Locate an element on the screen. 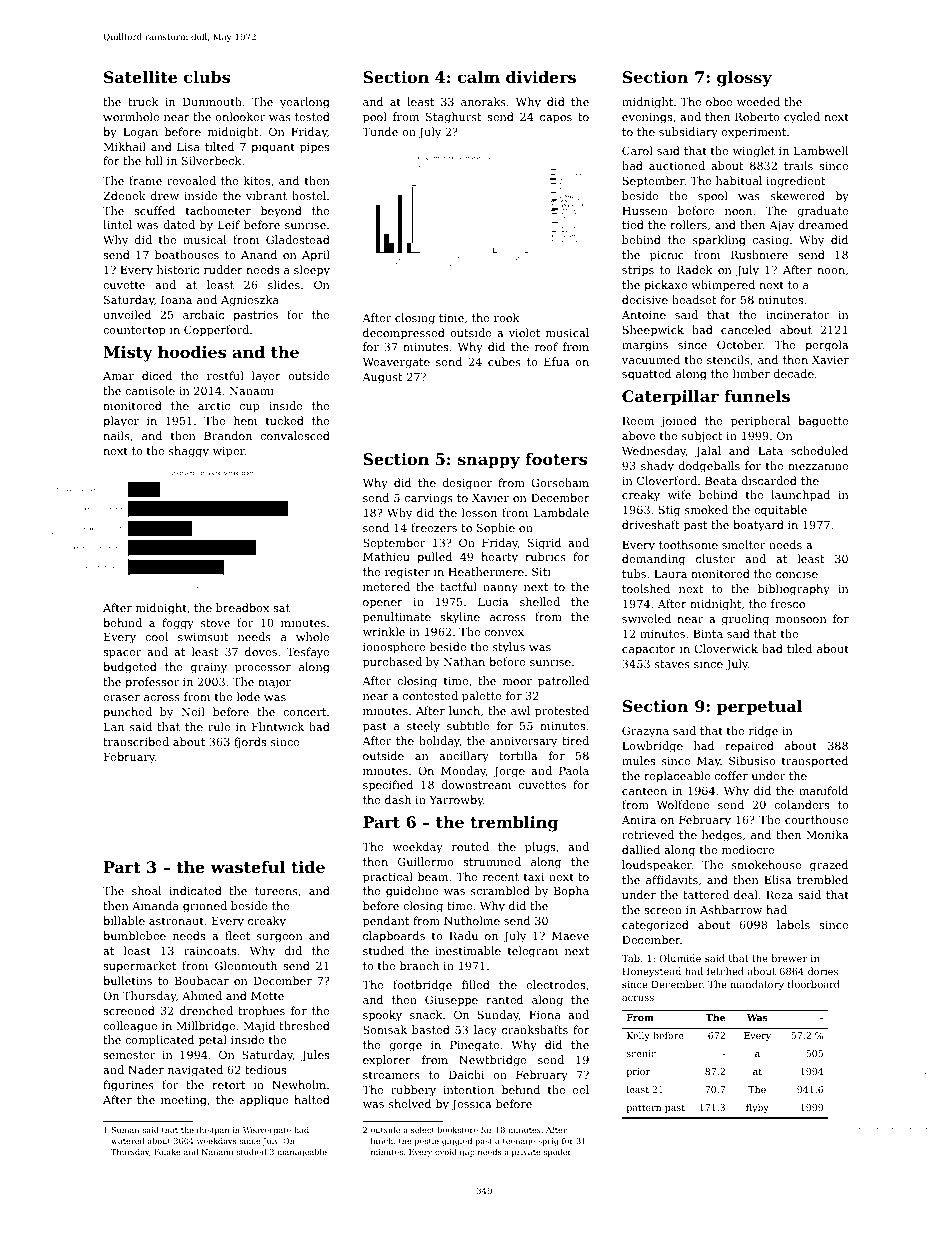  hem is located at coordinates (245, 420).
